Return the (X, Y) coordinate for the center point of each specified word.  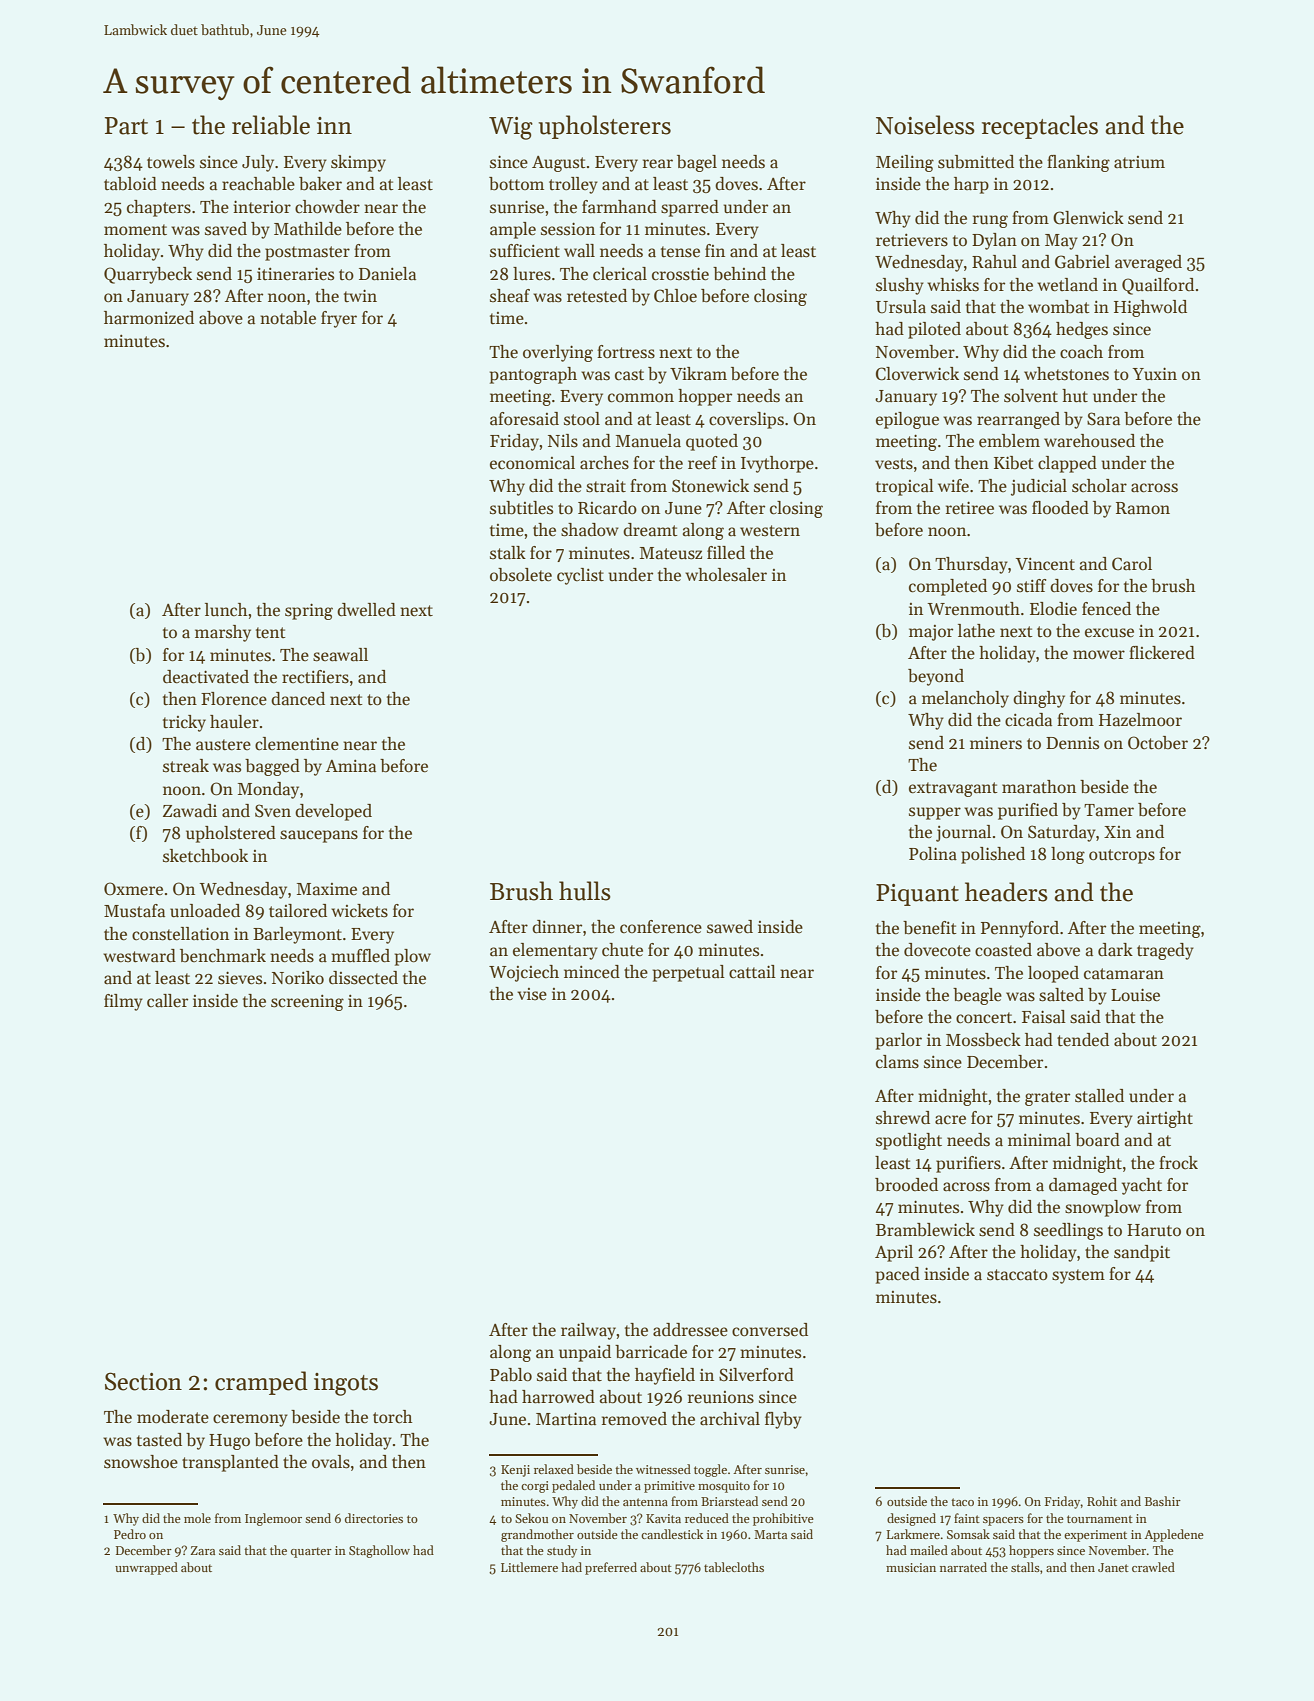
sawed (730, 927)
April (894, 1253)
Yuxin (1155, 374)
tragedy (1165, 951)
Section (143, 1381)
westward (139, 956)
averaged (1148, 263)
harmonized (149, 318)
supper (935, 813)
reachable (258, 184)
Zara (203, 1550)
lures (532, 274)
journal (963, 833)
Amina (351, 766)
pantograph (533, 375)
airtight (1165, 1119)
